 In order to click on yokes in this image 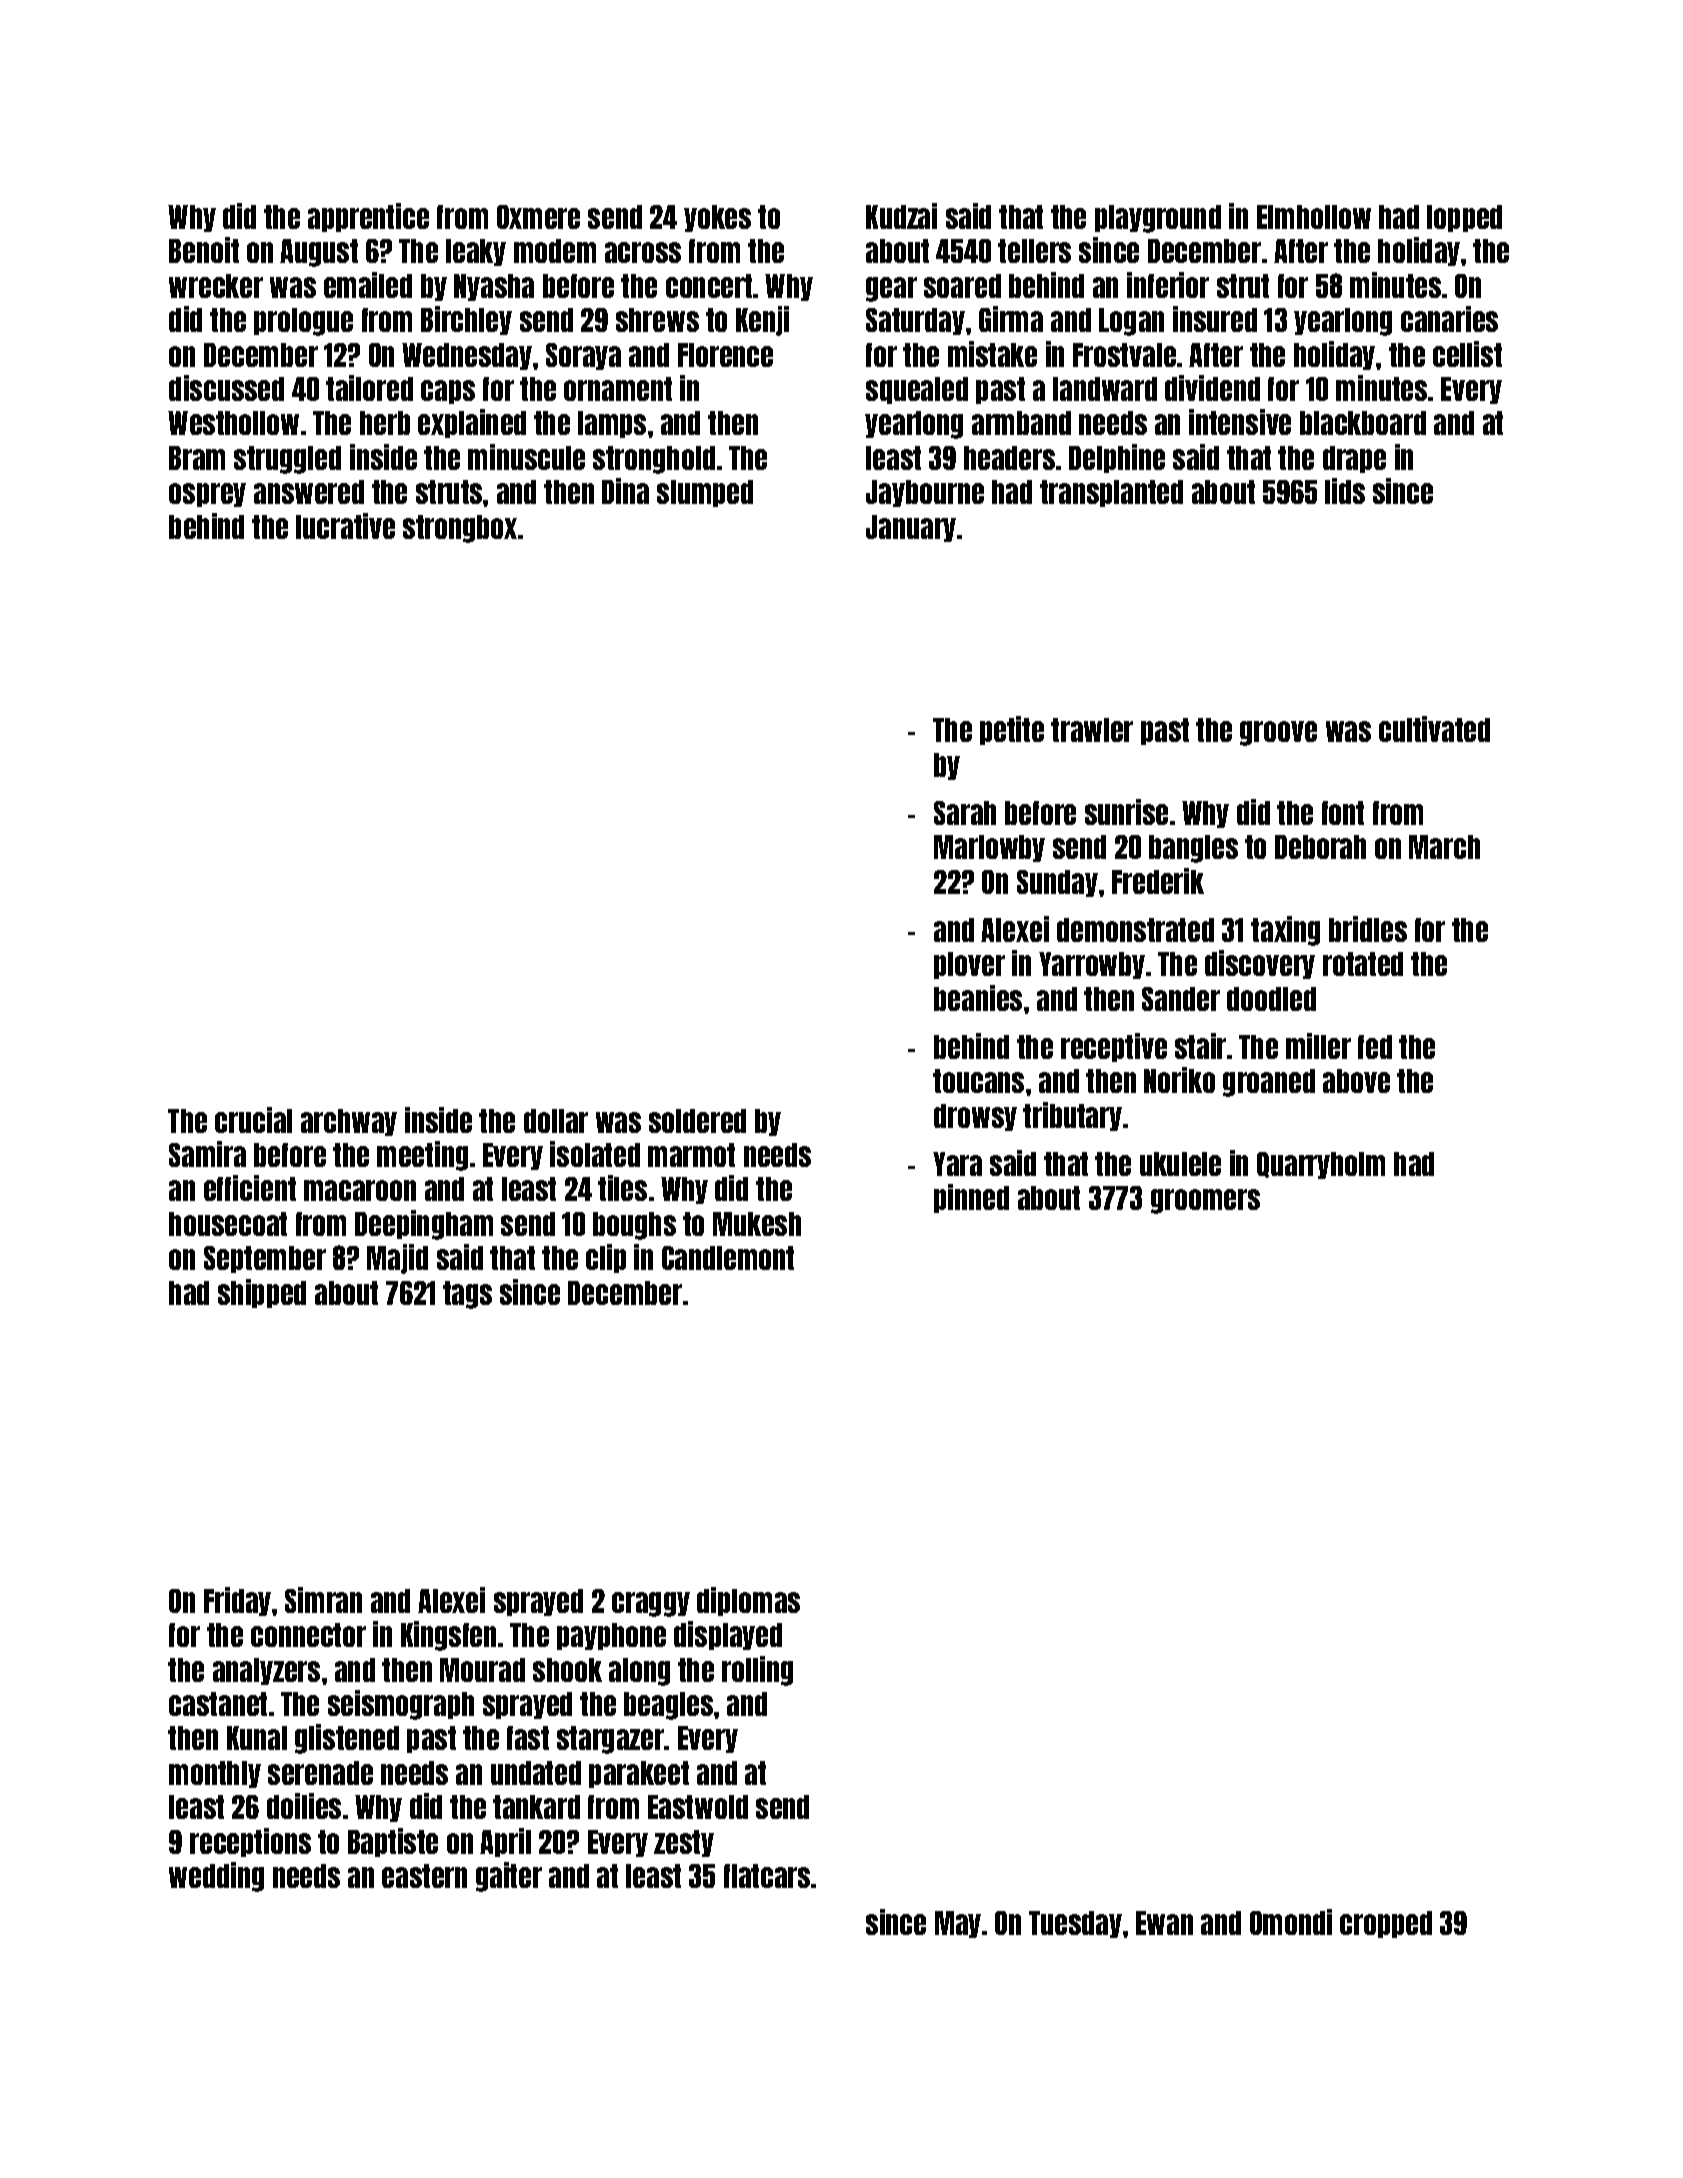, I will do `click(717, 218)`.
